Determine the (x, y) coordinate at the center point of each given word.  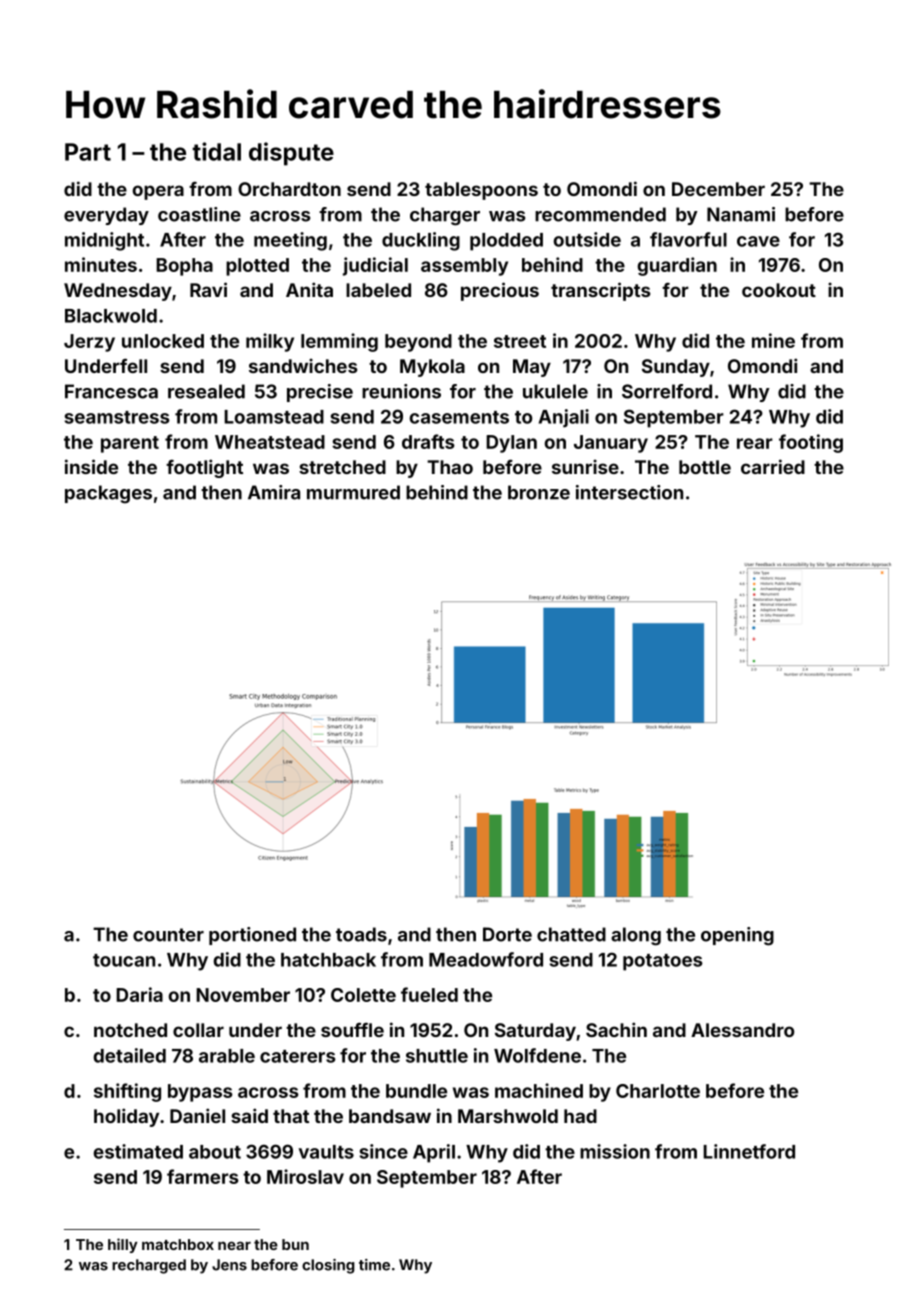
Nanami (741, 214)
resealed (206, 391)
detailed (129, 1055)
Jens (229, 1265)
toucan (124, 960)
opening (737, 936)
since (383, 1151)
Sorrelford (667, 391)
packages (108, 494)
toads (361, 934)
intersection (629, 492)
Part (88, 152)
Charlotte (658, 1091)
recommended (600, 214)
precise (320, 393)
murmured (353, 492)
